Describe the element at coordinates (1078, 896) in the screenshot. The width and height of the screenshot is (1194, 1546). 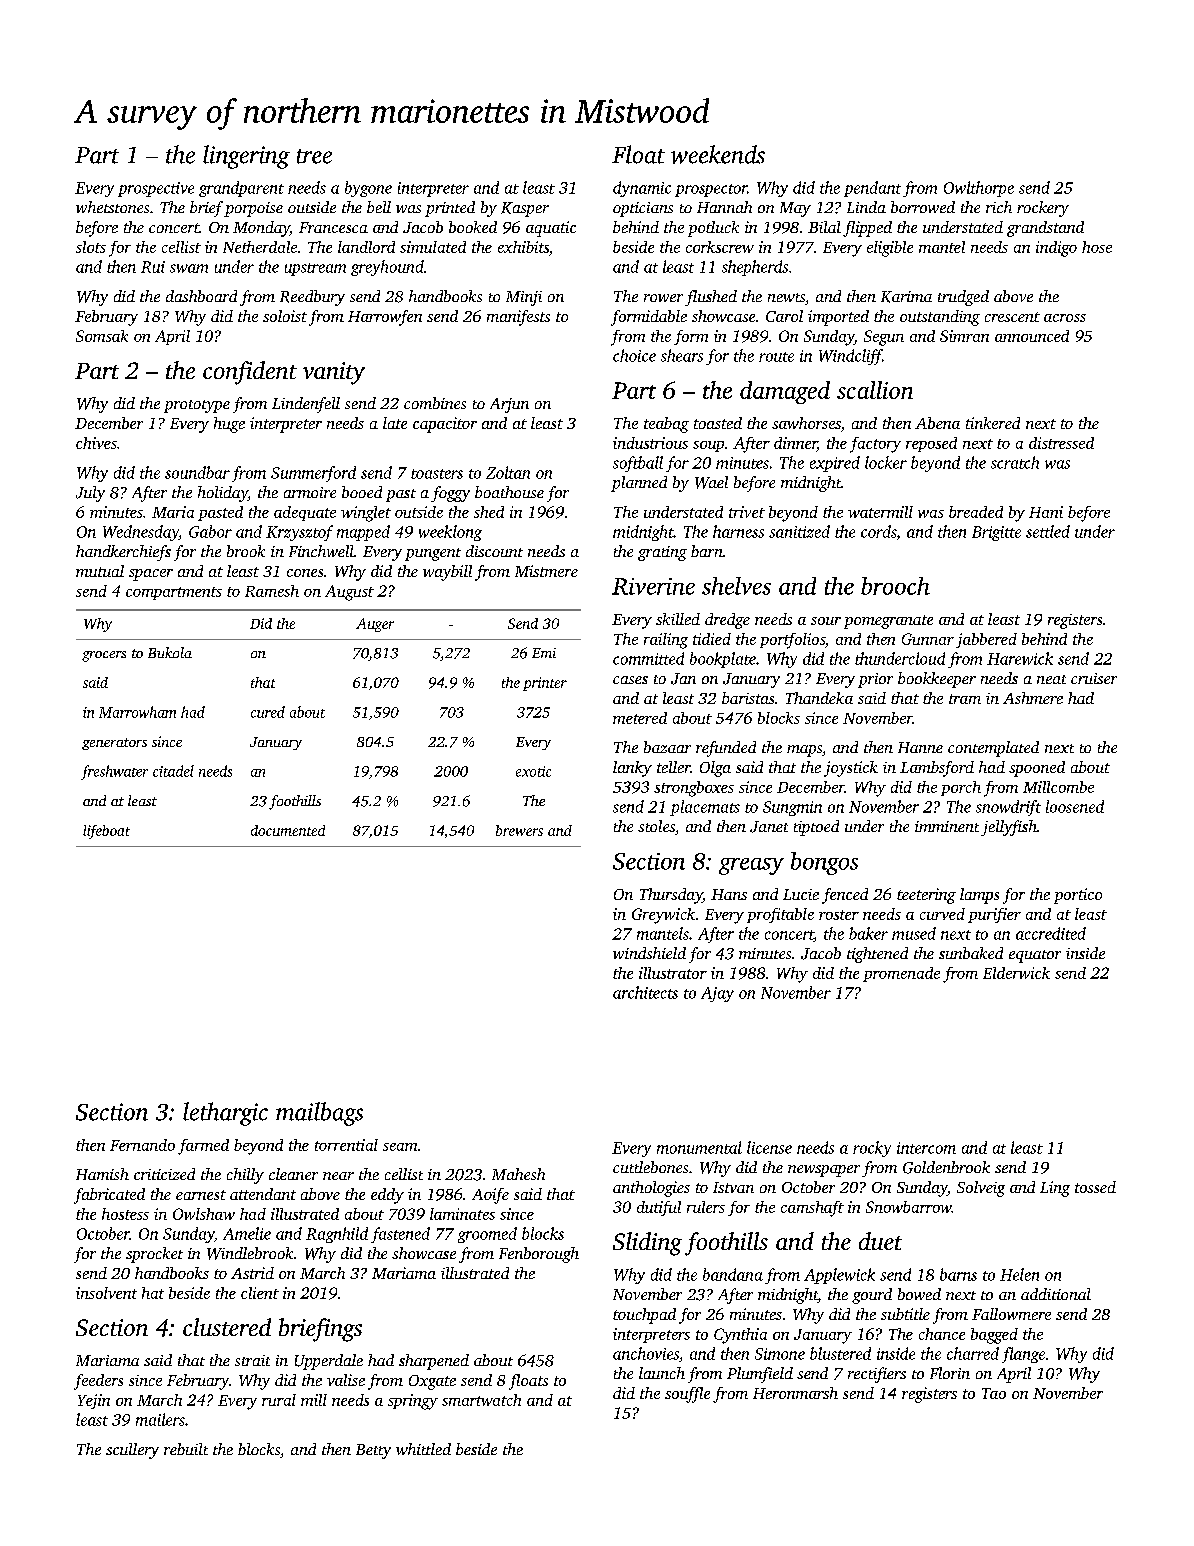
I see `portico` at that location.
